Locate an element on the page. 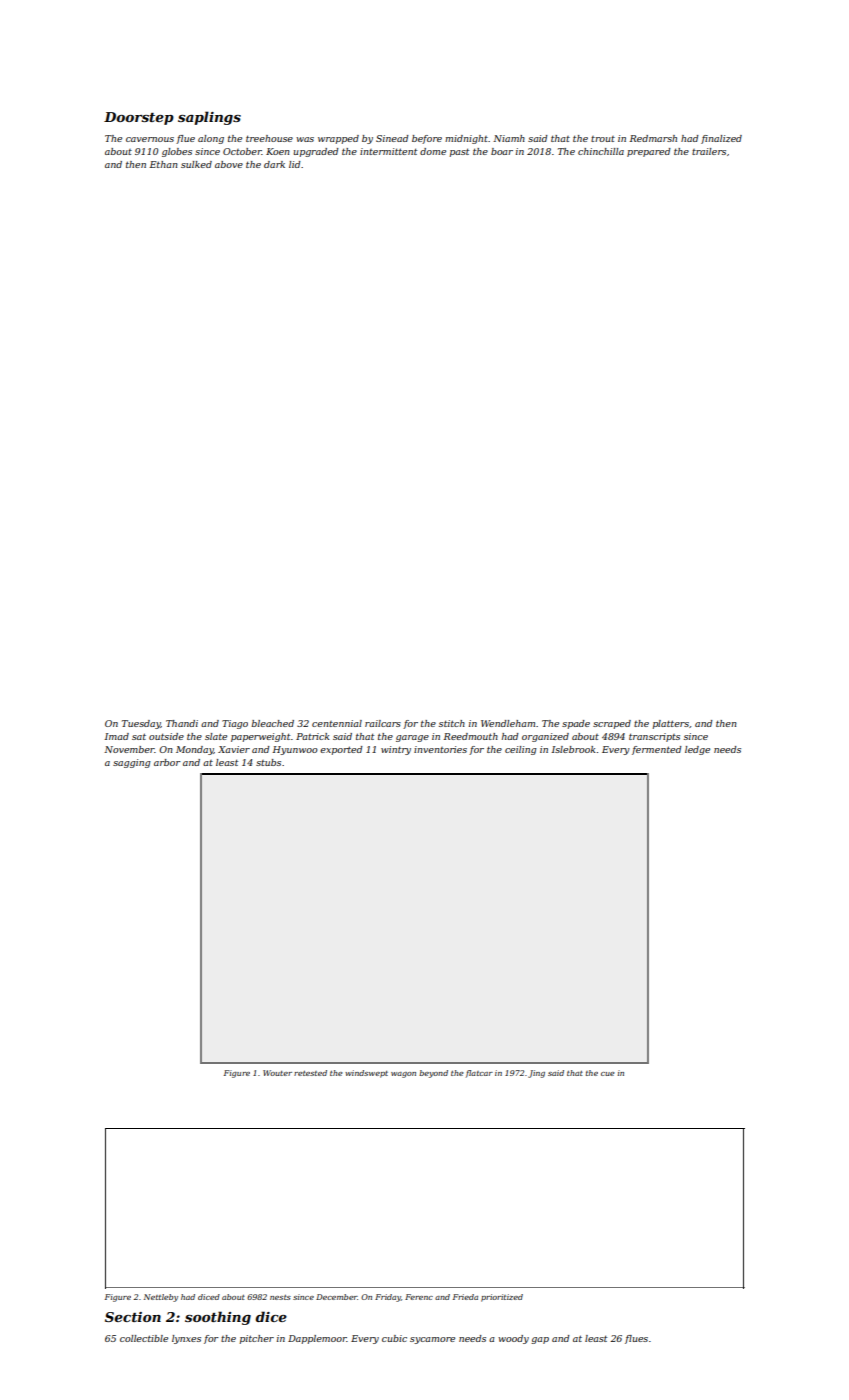 The height and width of the document is (1400, 849). nests is located at coordinates (280, 1297).
